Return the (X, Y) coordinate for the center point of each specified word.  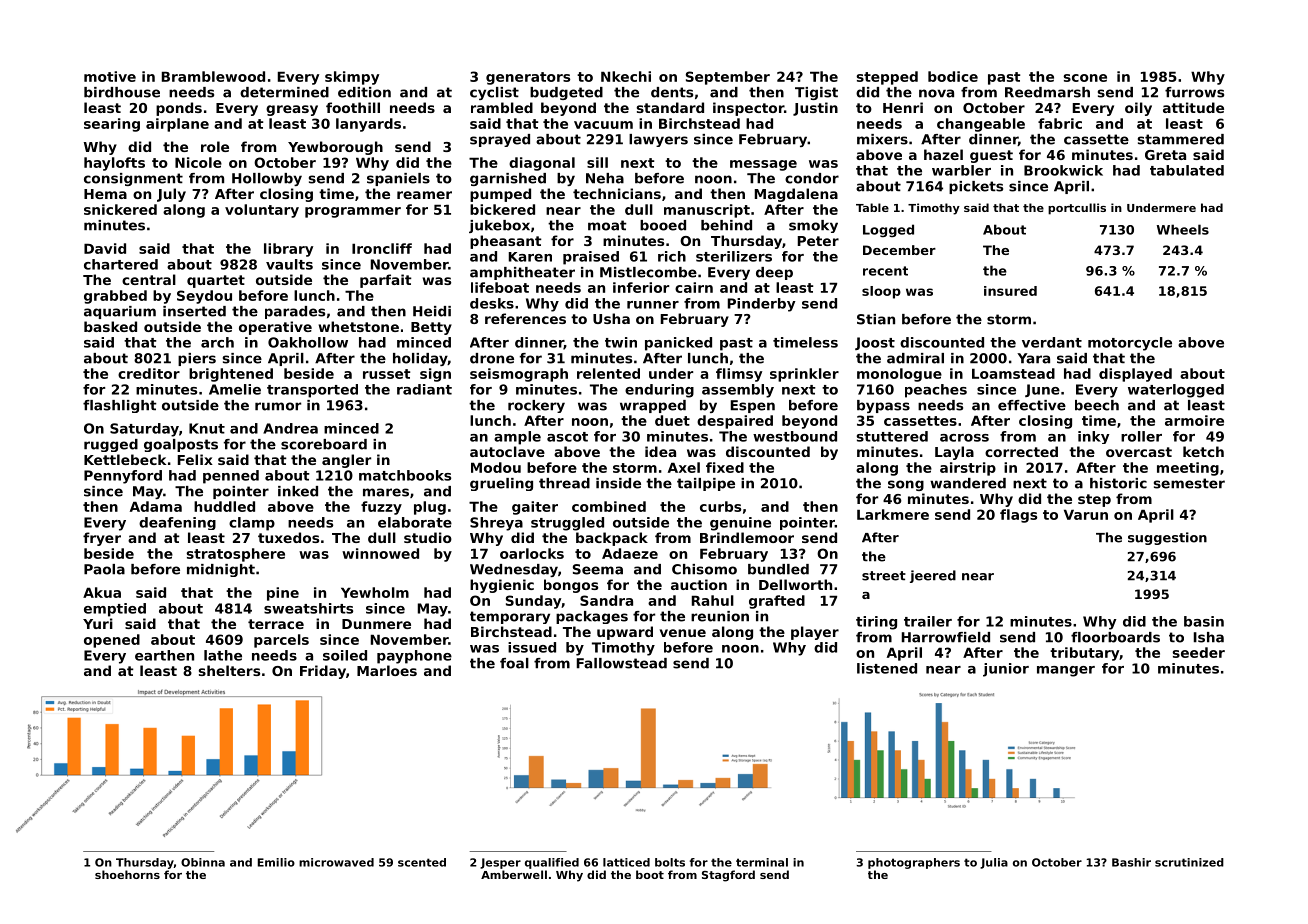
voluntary (262, 211)
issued (532, 647)
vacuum (603, 125)
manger (1066, 671)
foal (514, 663)
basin (1204, 621)
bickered (502, 209)
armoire (1194, 420)
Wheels (1183, 229)
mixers (882, 139)
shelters (229, 670)
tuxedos (288, 537)
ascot (567, 437)
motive (110, 76)
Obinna (203, 862)
